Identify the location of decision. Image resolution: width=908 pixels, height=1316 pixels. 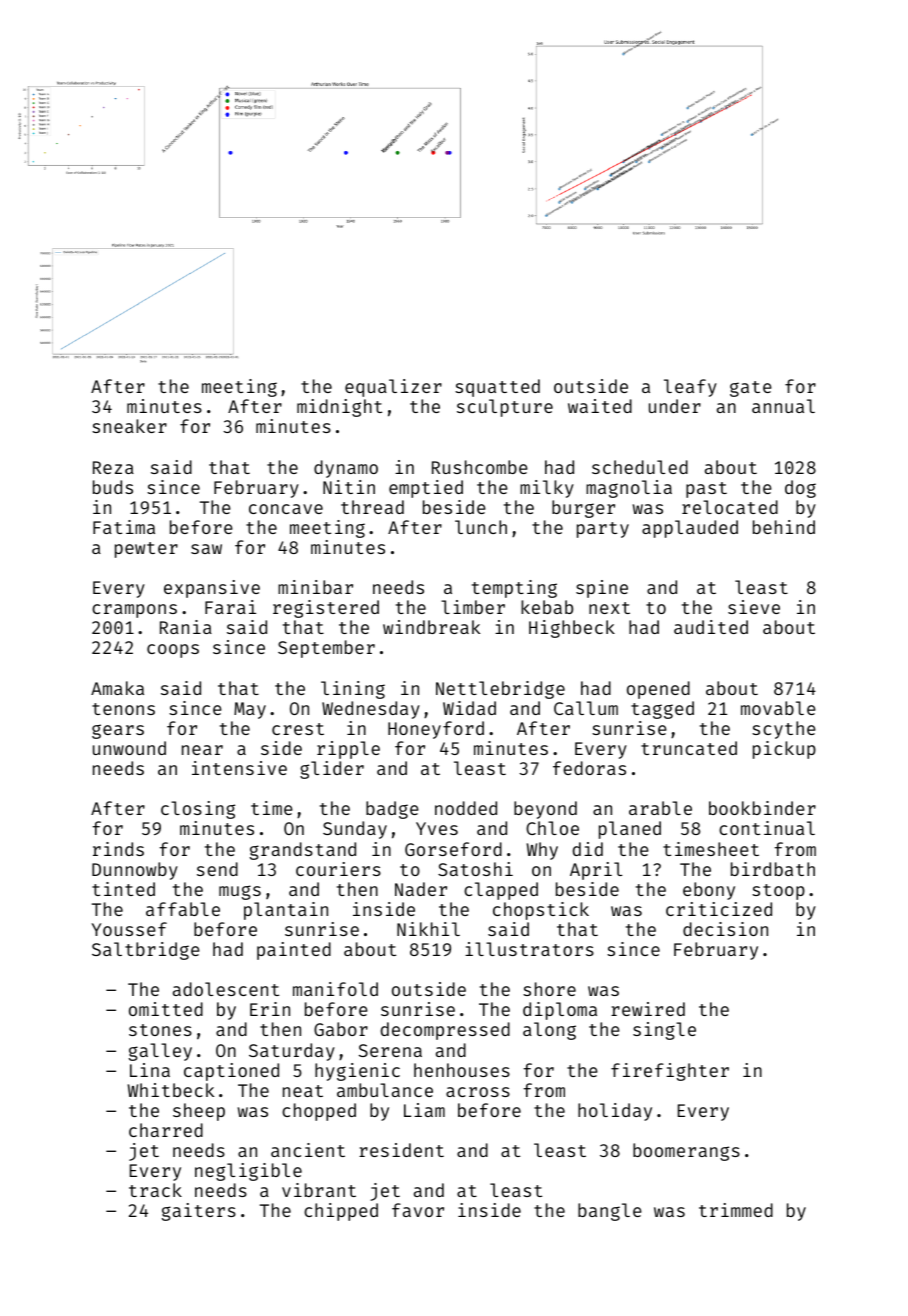
(725, 929).
